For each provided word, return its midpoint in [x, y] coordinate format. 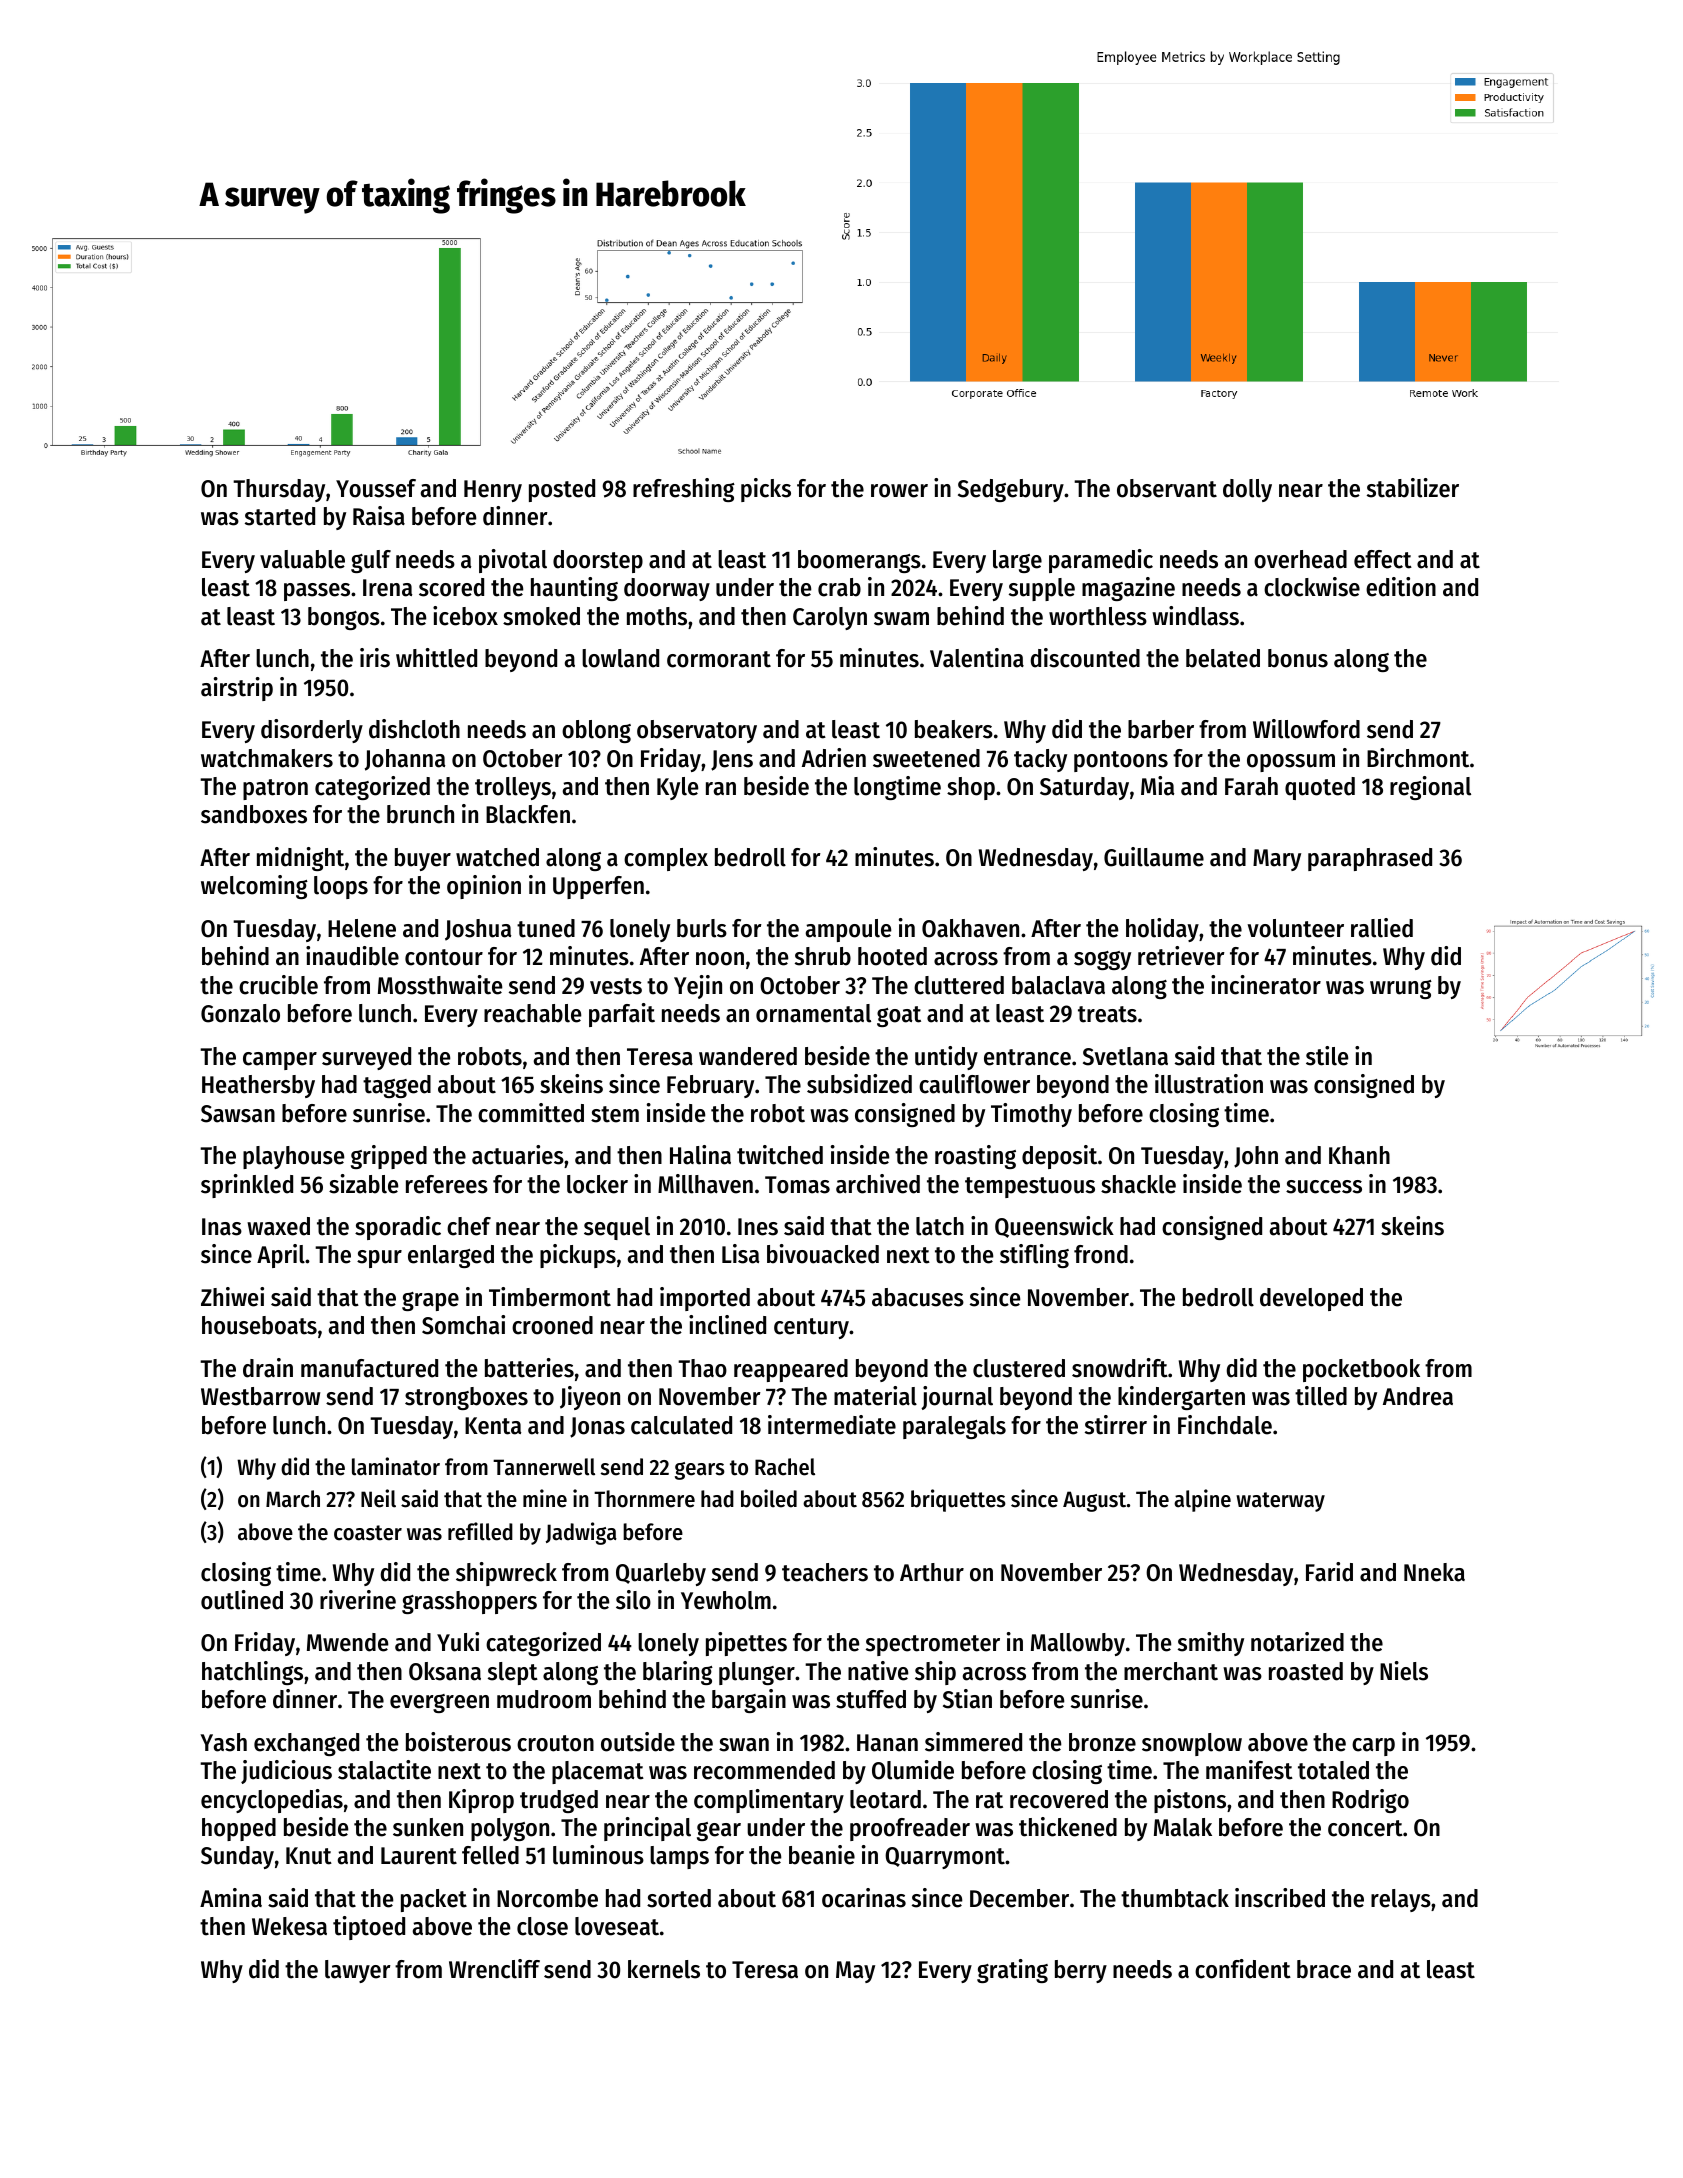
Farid [1329, 1572]
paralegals [954, 1427]
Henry [493, 491]
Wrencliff [494, 1969]
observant [1167, 488]
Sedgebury [1011, 490]
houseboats [259, 1325]
